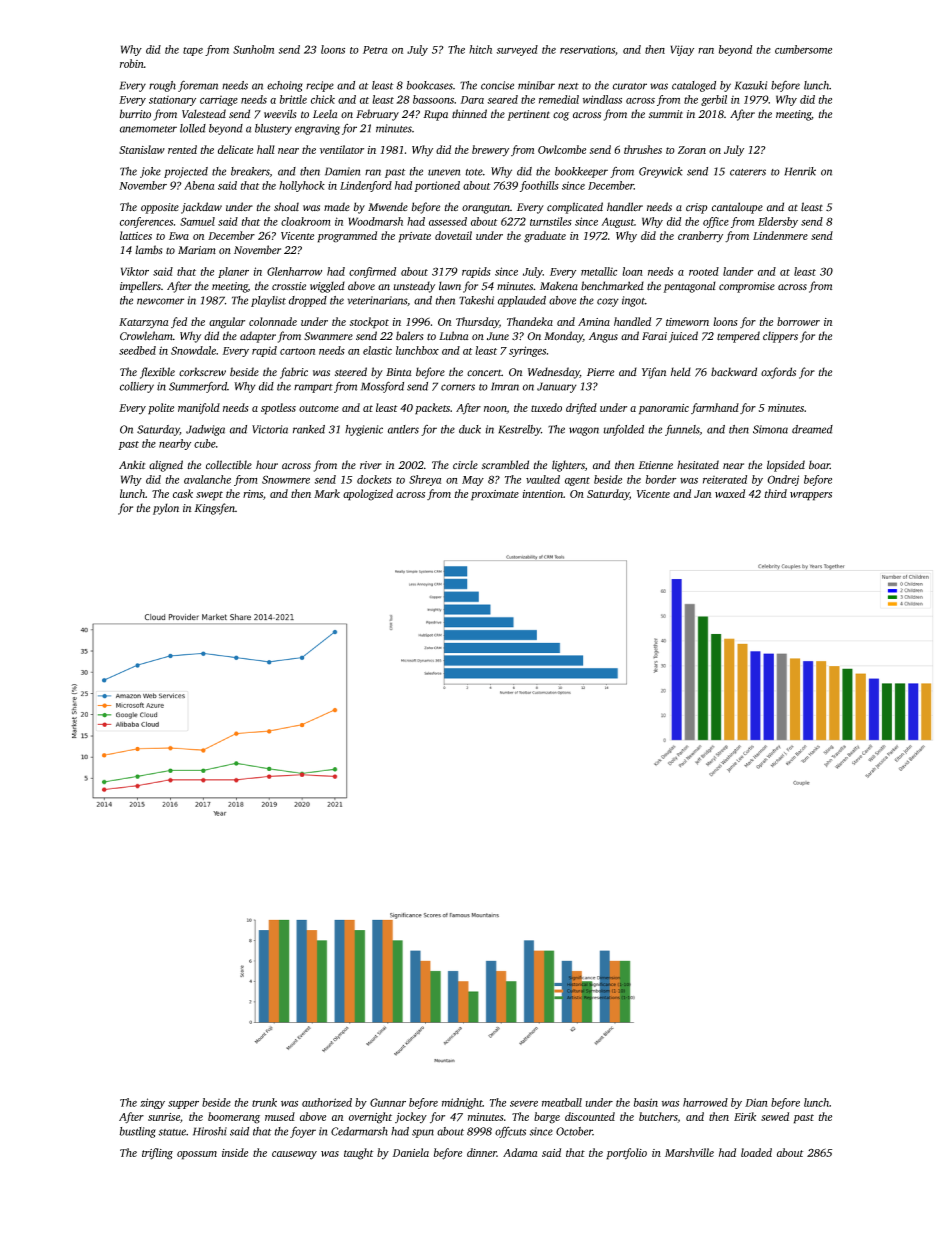 This screenshot has width=952, height=1233. Describe the element at coordinates (646, 1102) in the screenshot. I see `basin` at that location.
